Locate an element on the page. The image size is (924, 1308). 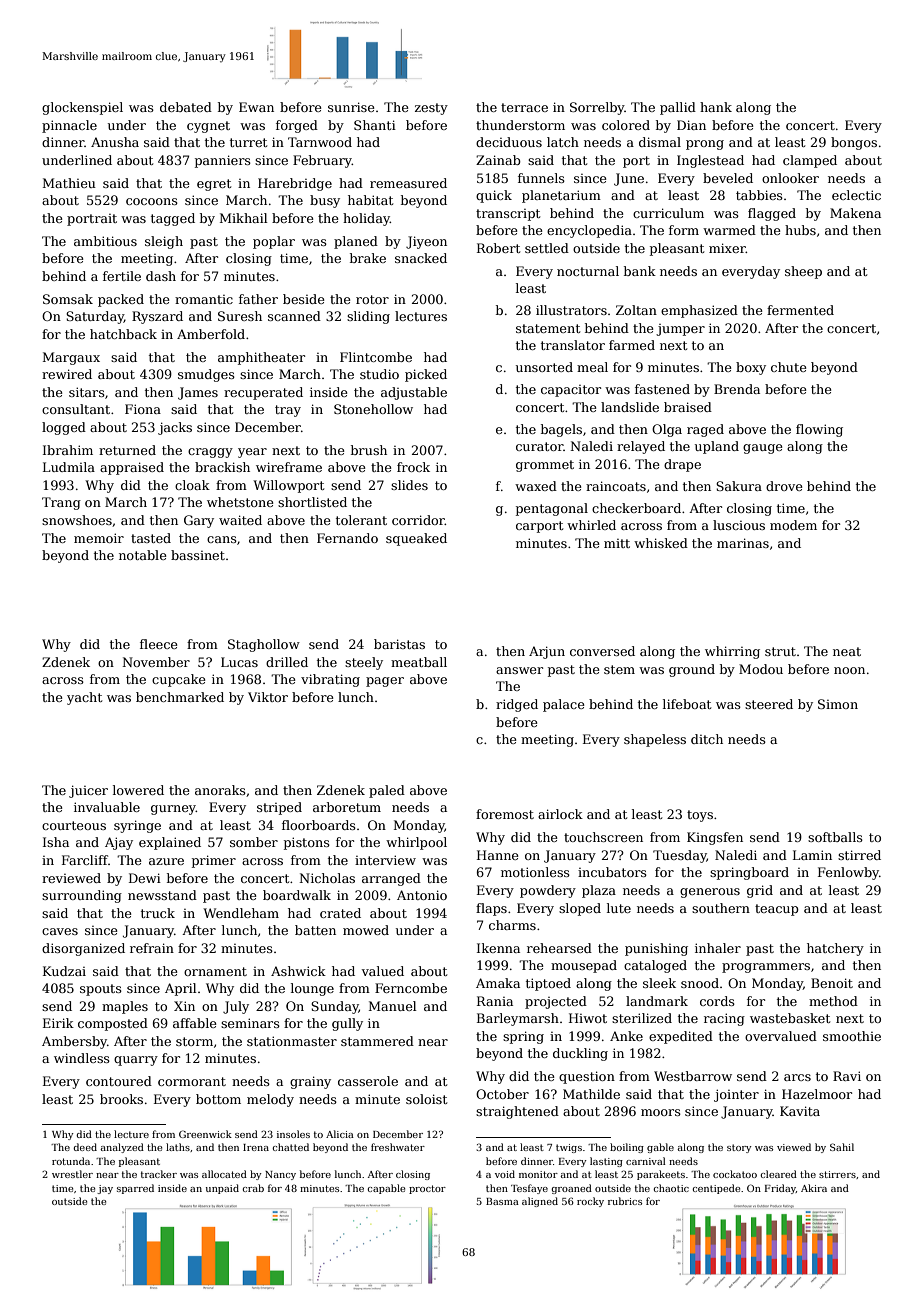
debated is located at coordinates (186, 107).
